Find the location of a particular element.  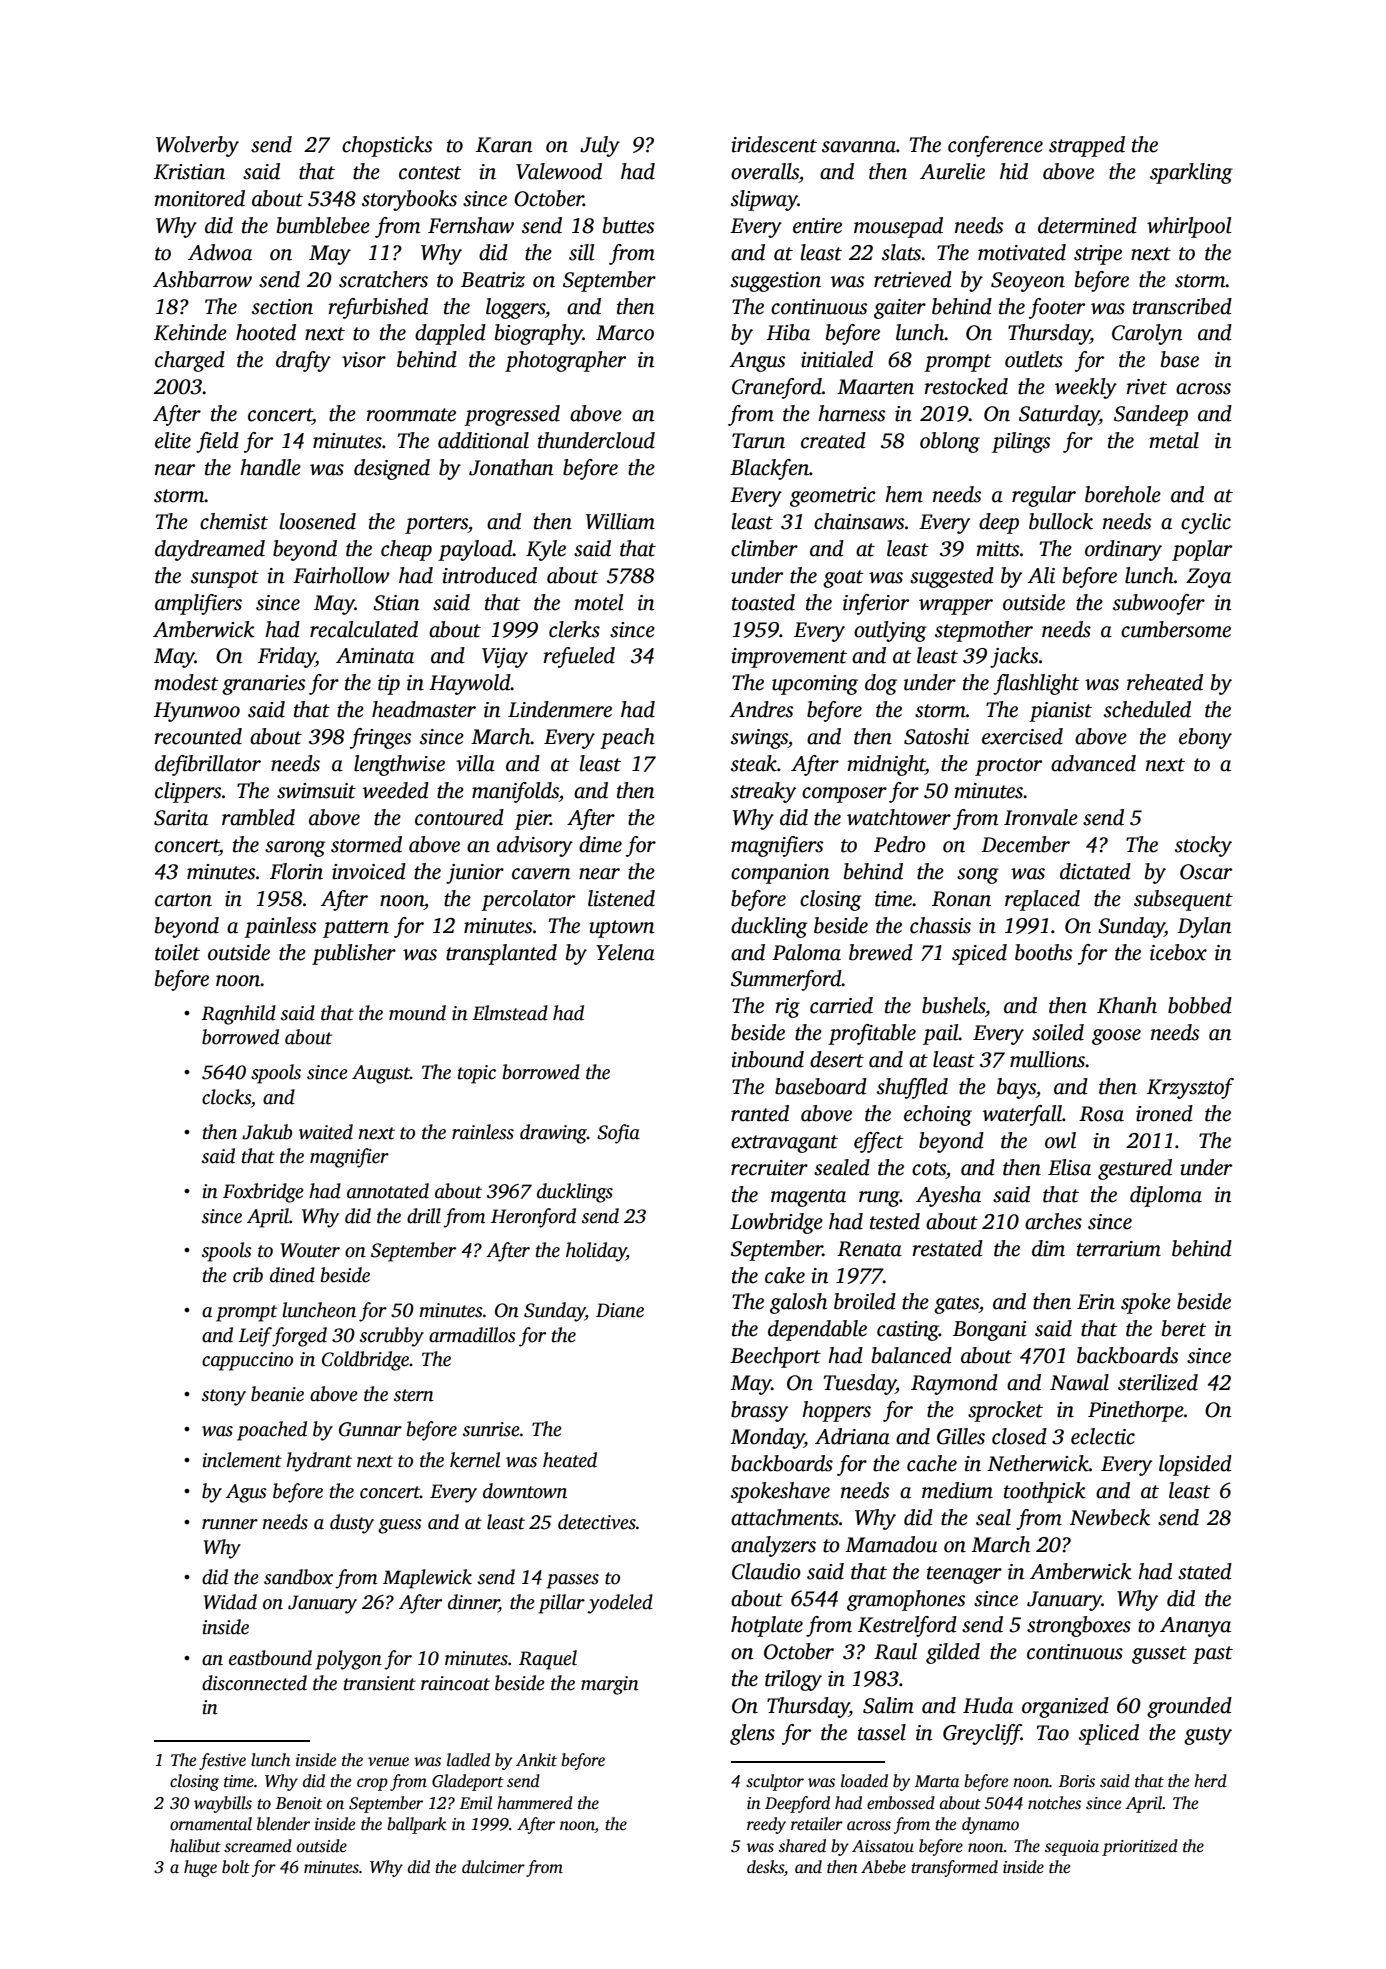

Marco is located at coordinates (625, 333).
